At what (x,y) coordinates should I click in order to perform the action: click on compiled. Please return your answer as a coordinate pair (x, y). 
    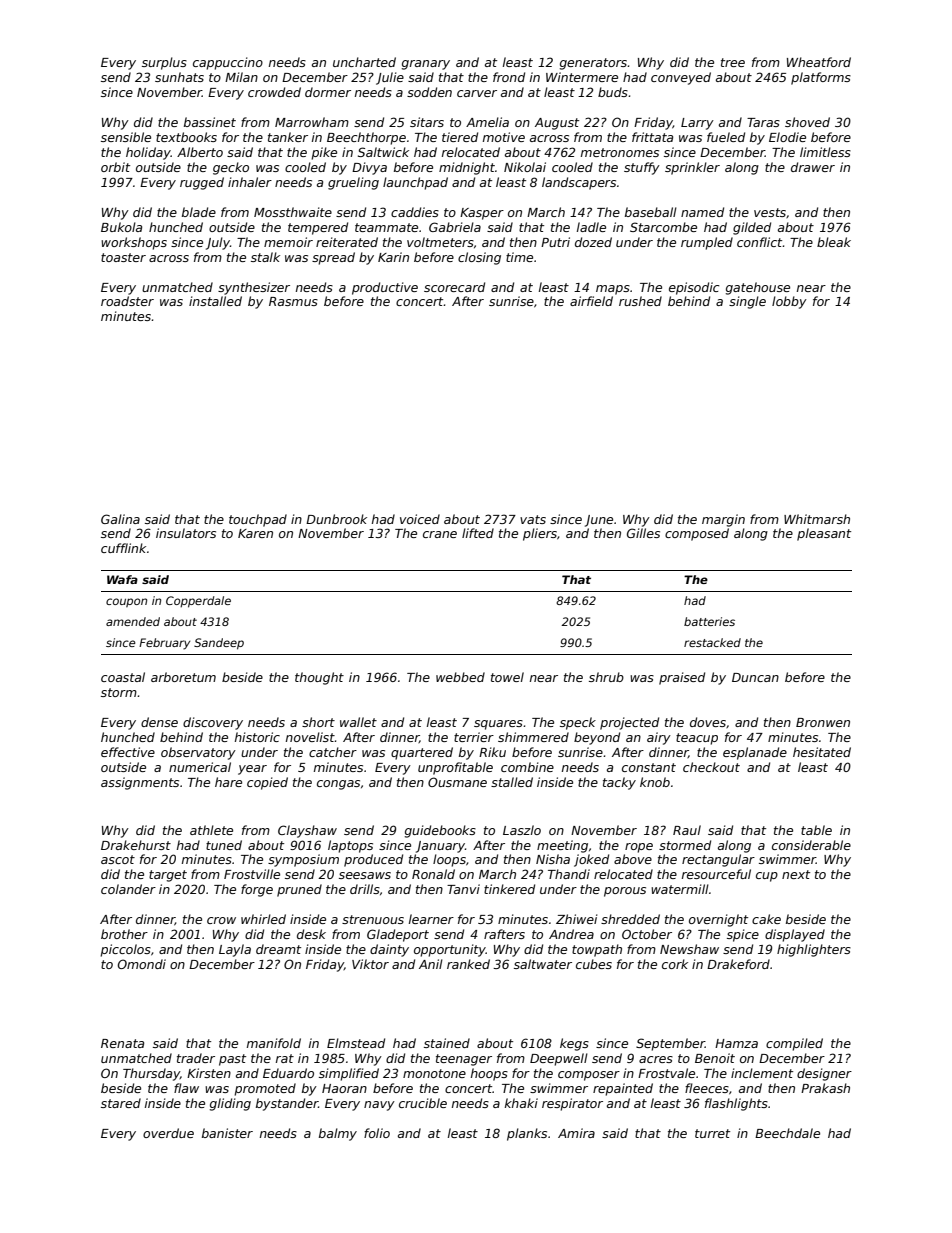
    Looking at the image, I should click on (794, 1044).
